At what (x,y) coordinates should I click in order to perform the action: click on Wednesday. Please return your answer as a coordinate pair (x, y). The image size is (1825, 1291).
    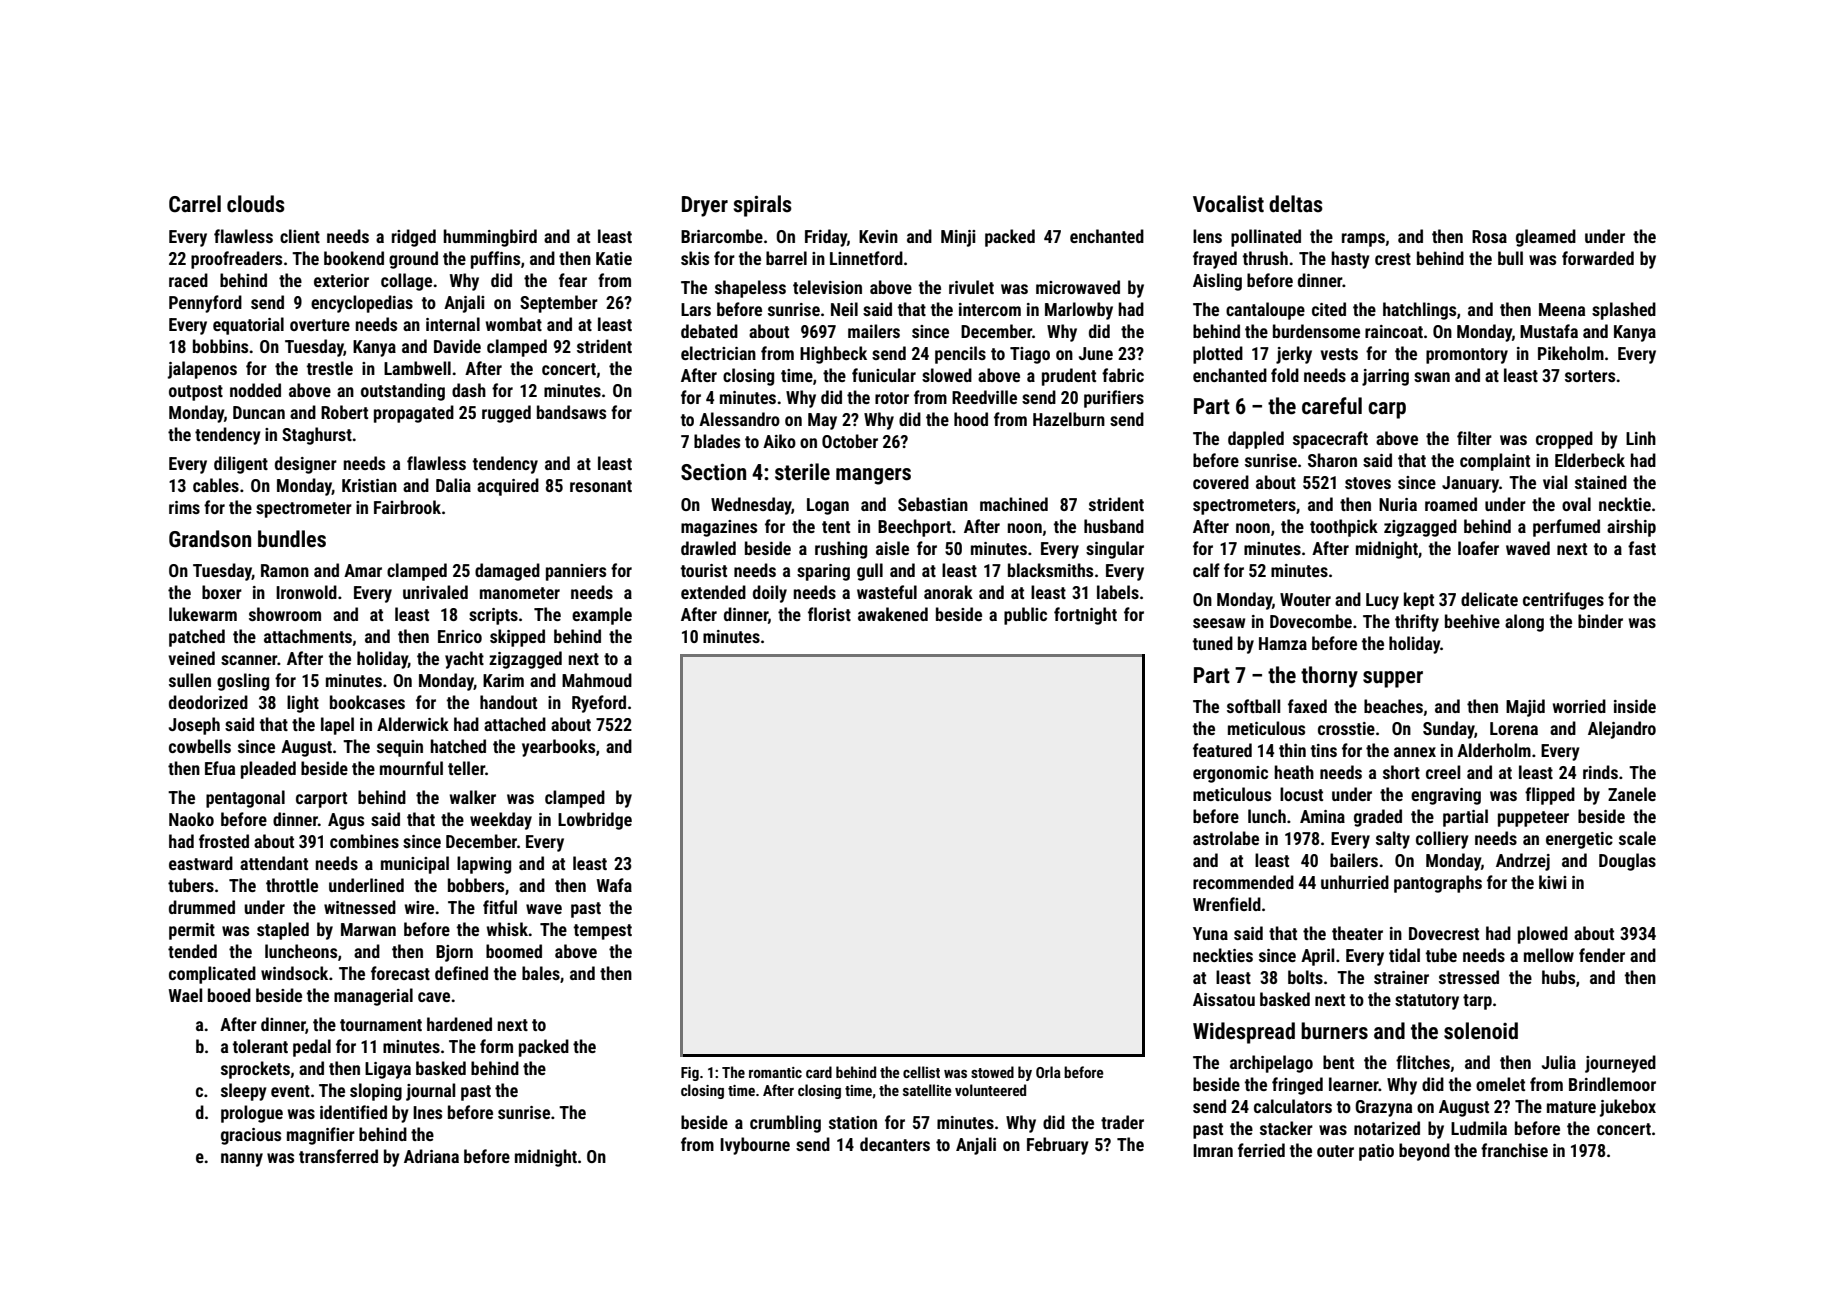
    Looking at the image, I should click on (751, 506).
